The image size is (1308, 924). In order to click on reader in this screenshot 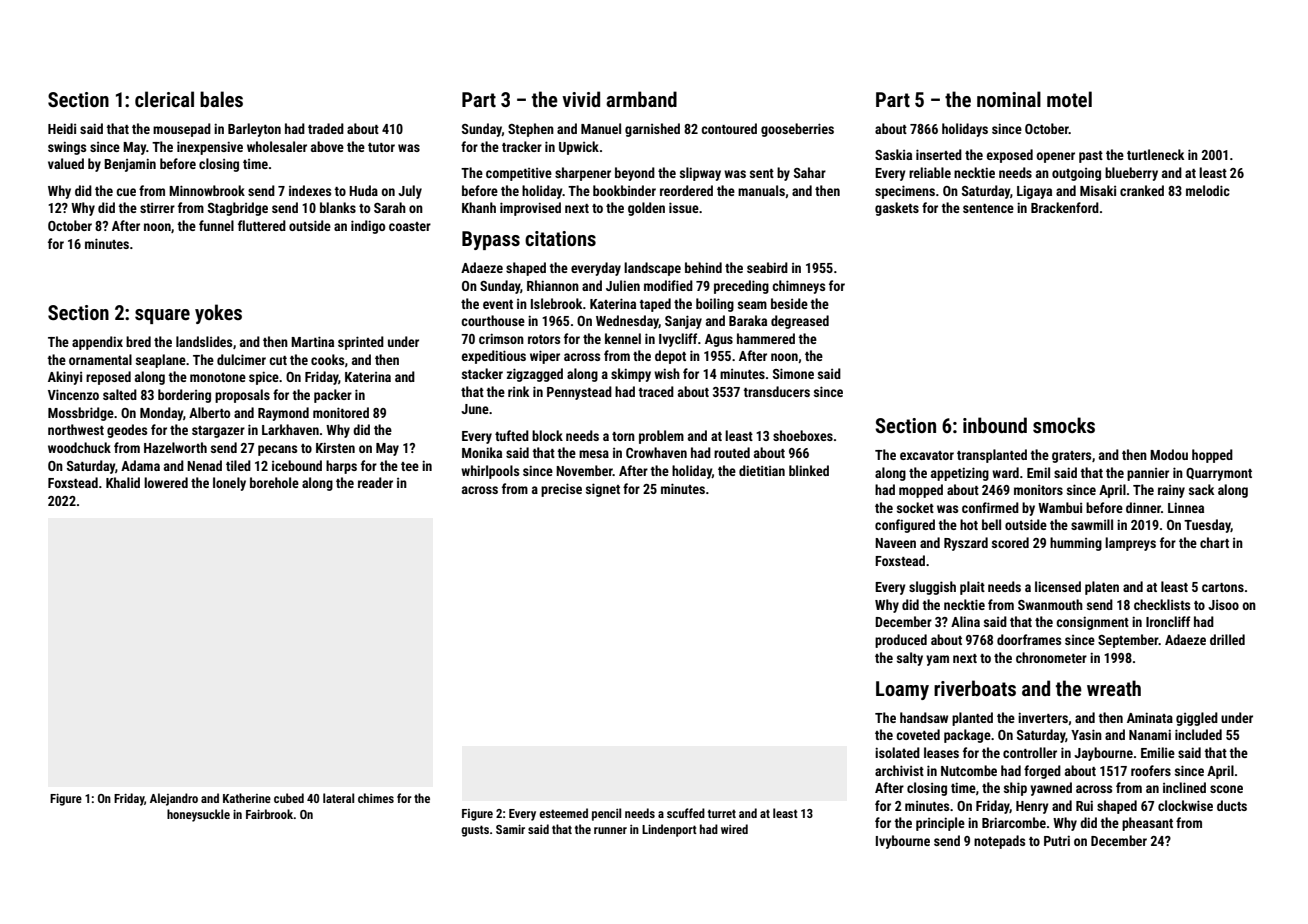, I will do `click(375, 482)`.
